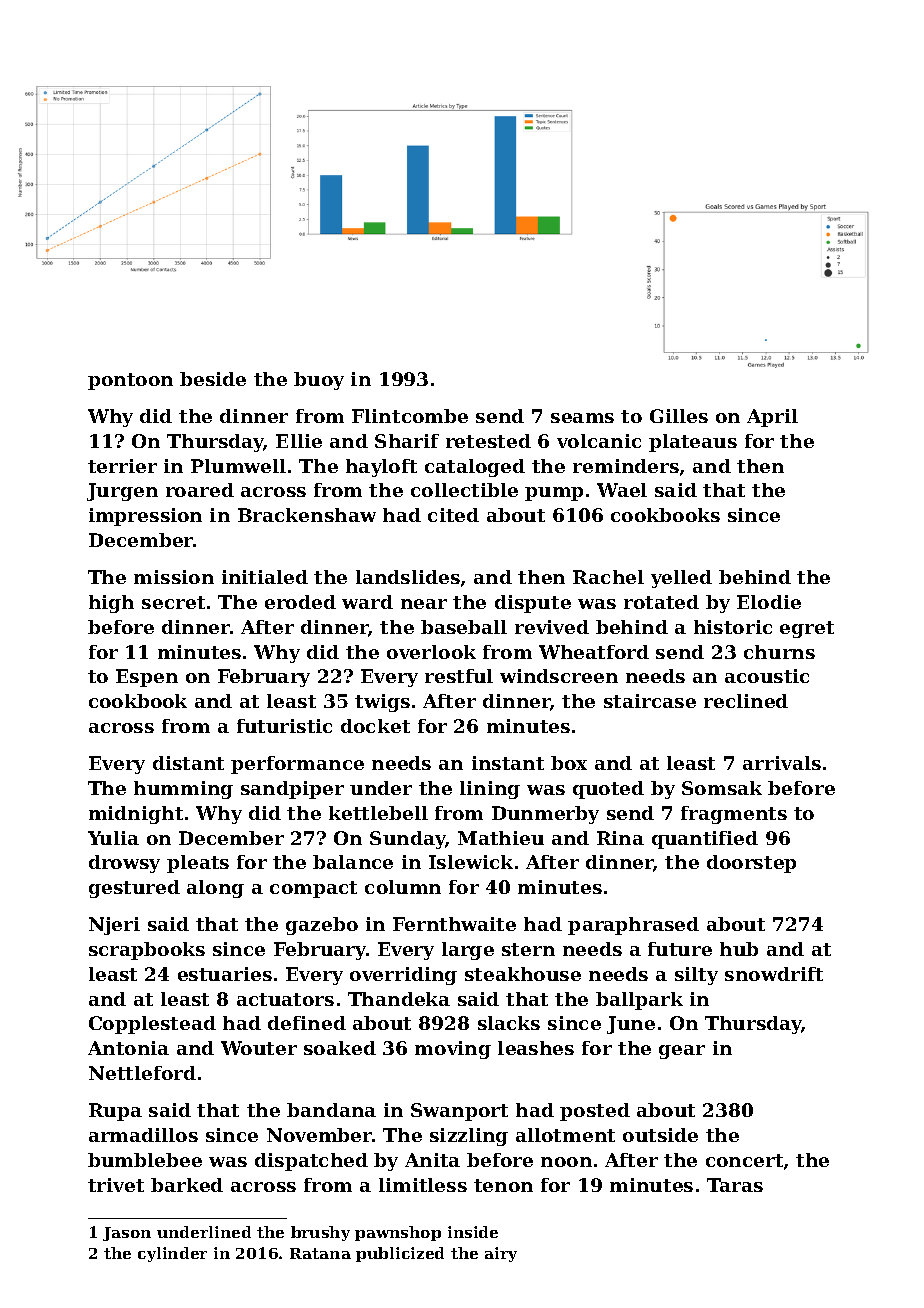  I want to click on retested, so click(488, 441).
